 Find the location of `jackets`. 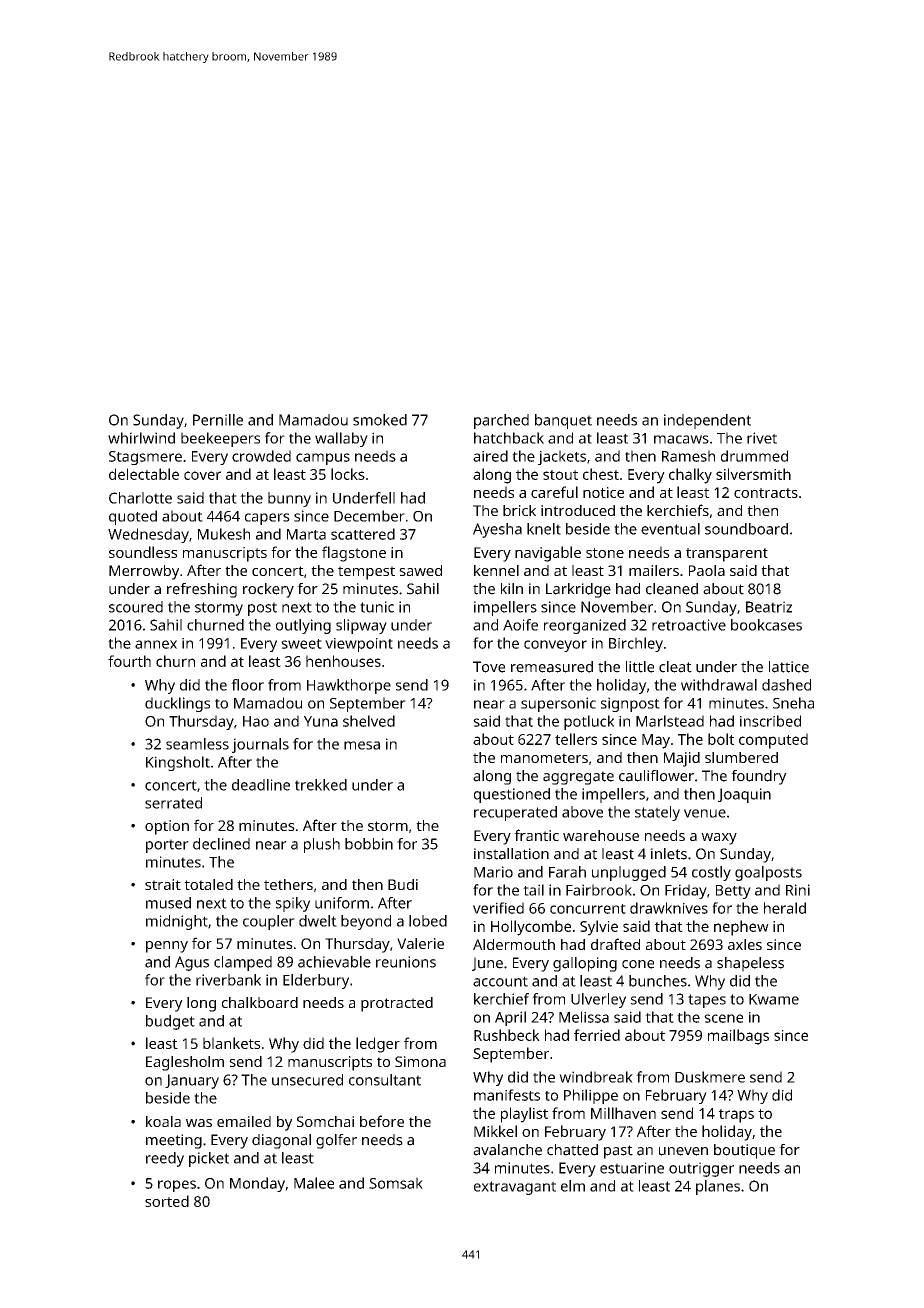

jackets is located at coordinates (562, 457).
